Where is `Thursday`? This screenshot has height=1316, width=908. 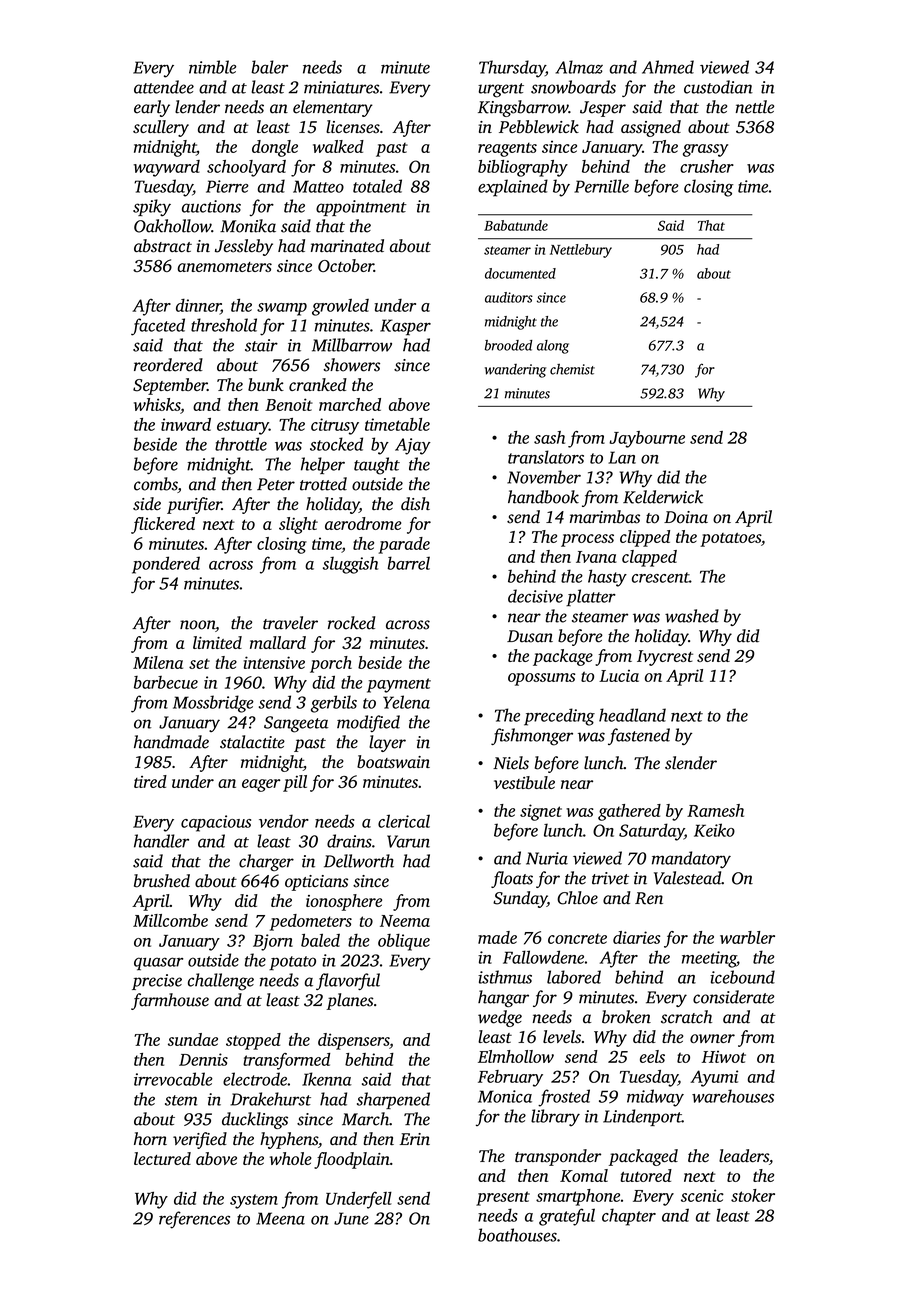 Thursday is located at coordinates (512, 69).
